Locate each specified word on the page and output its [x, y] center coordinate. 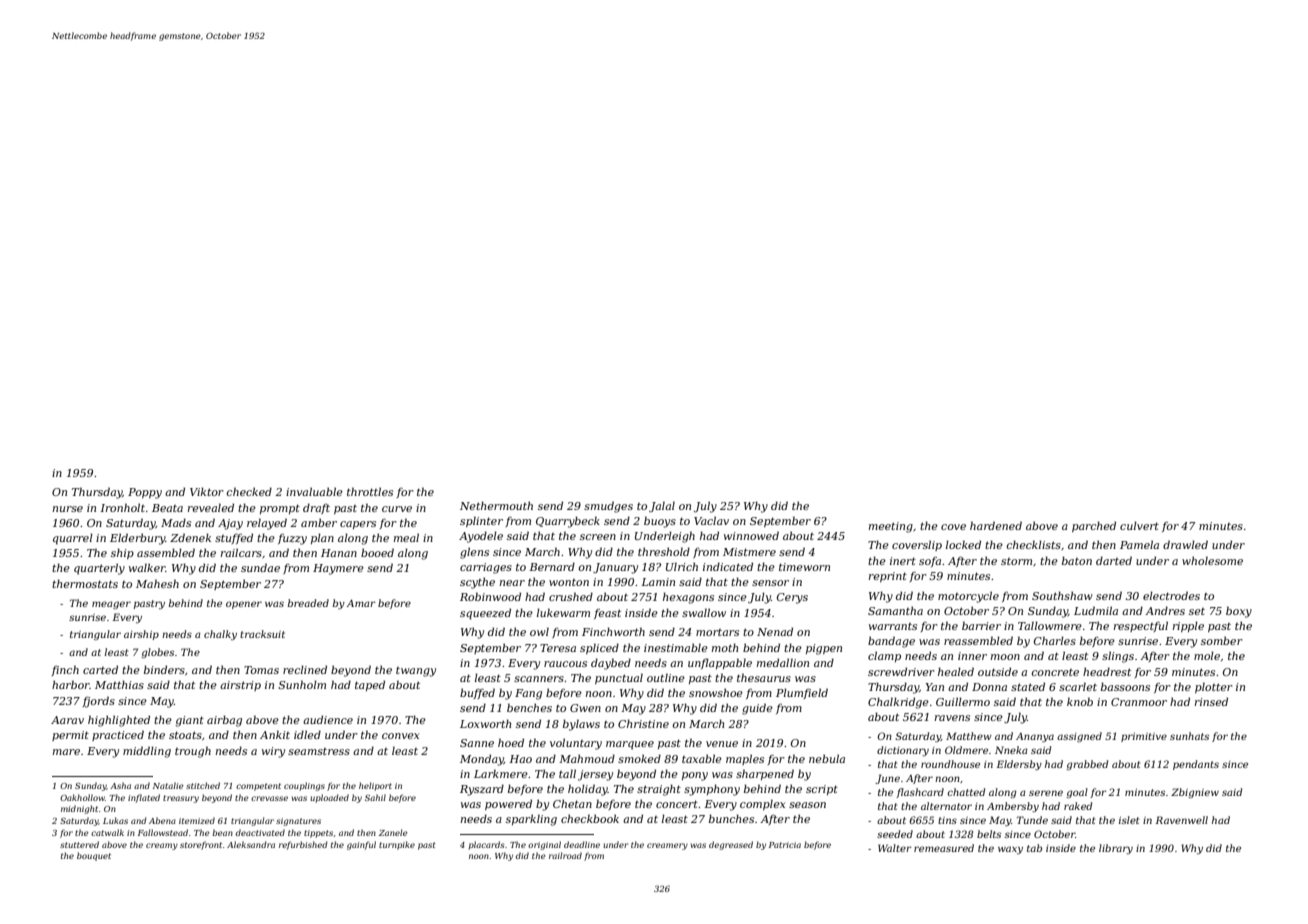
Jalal [662, 507]
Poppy [145, 493]
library [1116, 849]
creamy [162, 846]
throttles [370, 491]
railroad [565, 855]
